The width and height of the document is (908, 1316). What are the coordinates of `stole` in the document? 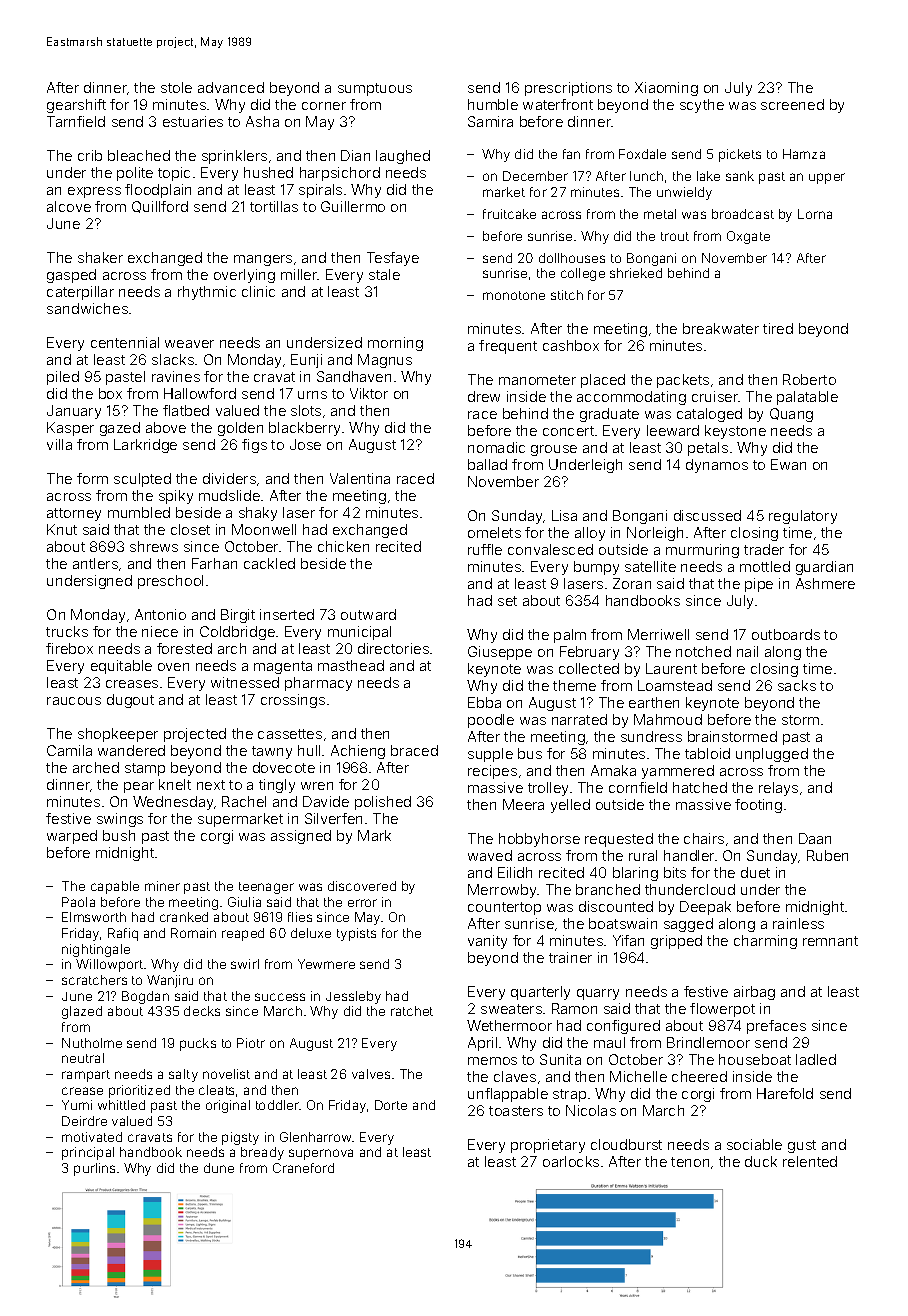 It's located at (176, 87).
